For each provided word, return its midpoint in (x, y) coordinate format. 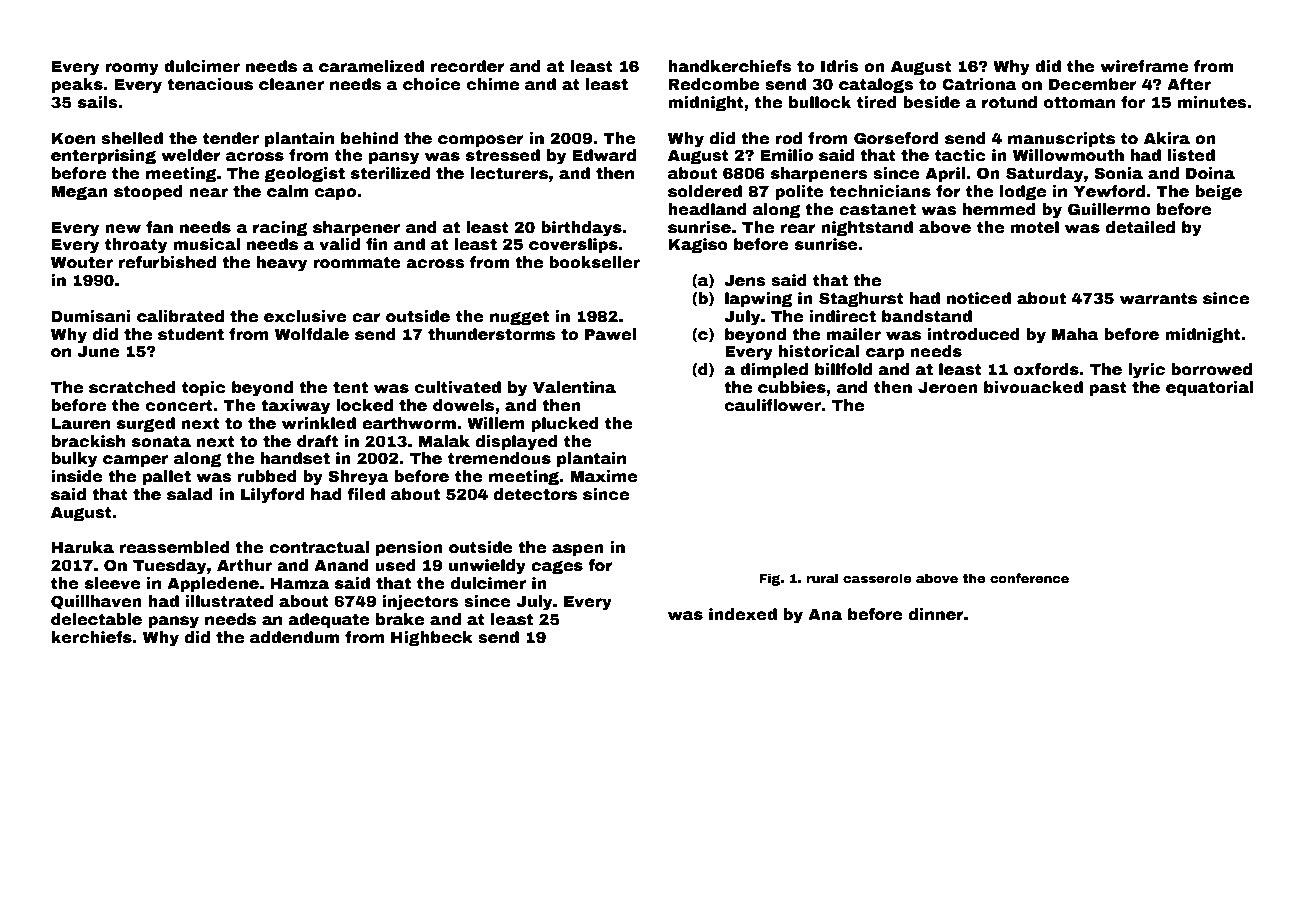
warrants (1158, 299)
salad (190, 494)
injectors (420, 603)
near (208, 193)
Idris (839, 66)
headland (707, 209)
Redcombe (713, 84)
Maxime (604, 476)
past (1108, 389)
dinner (936, 614)
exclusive (305, 316)
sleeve (113, 583)
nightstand (867, 229)
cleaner (291, 84)
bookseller (594, 262)
